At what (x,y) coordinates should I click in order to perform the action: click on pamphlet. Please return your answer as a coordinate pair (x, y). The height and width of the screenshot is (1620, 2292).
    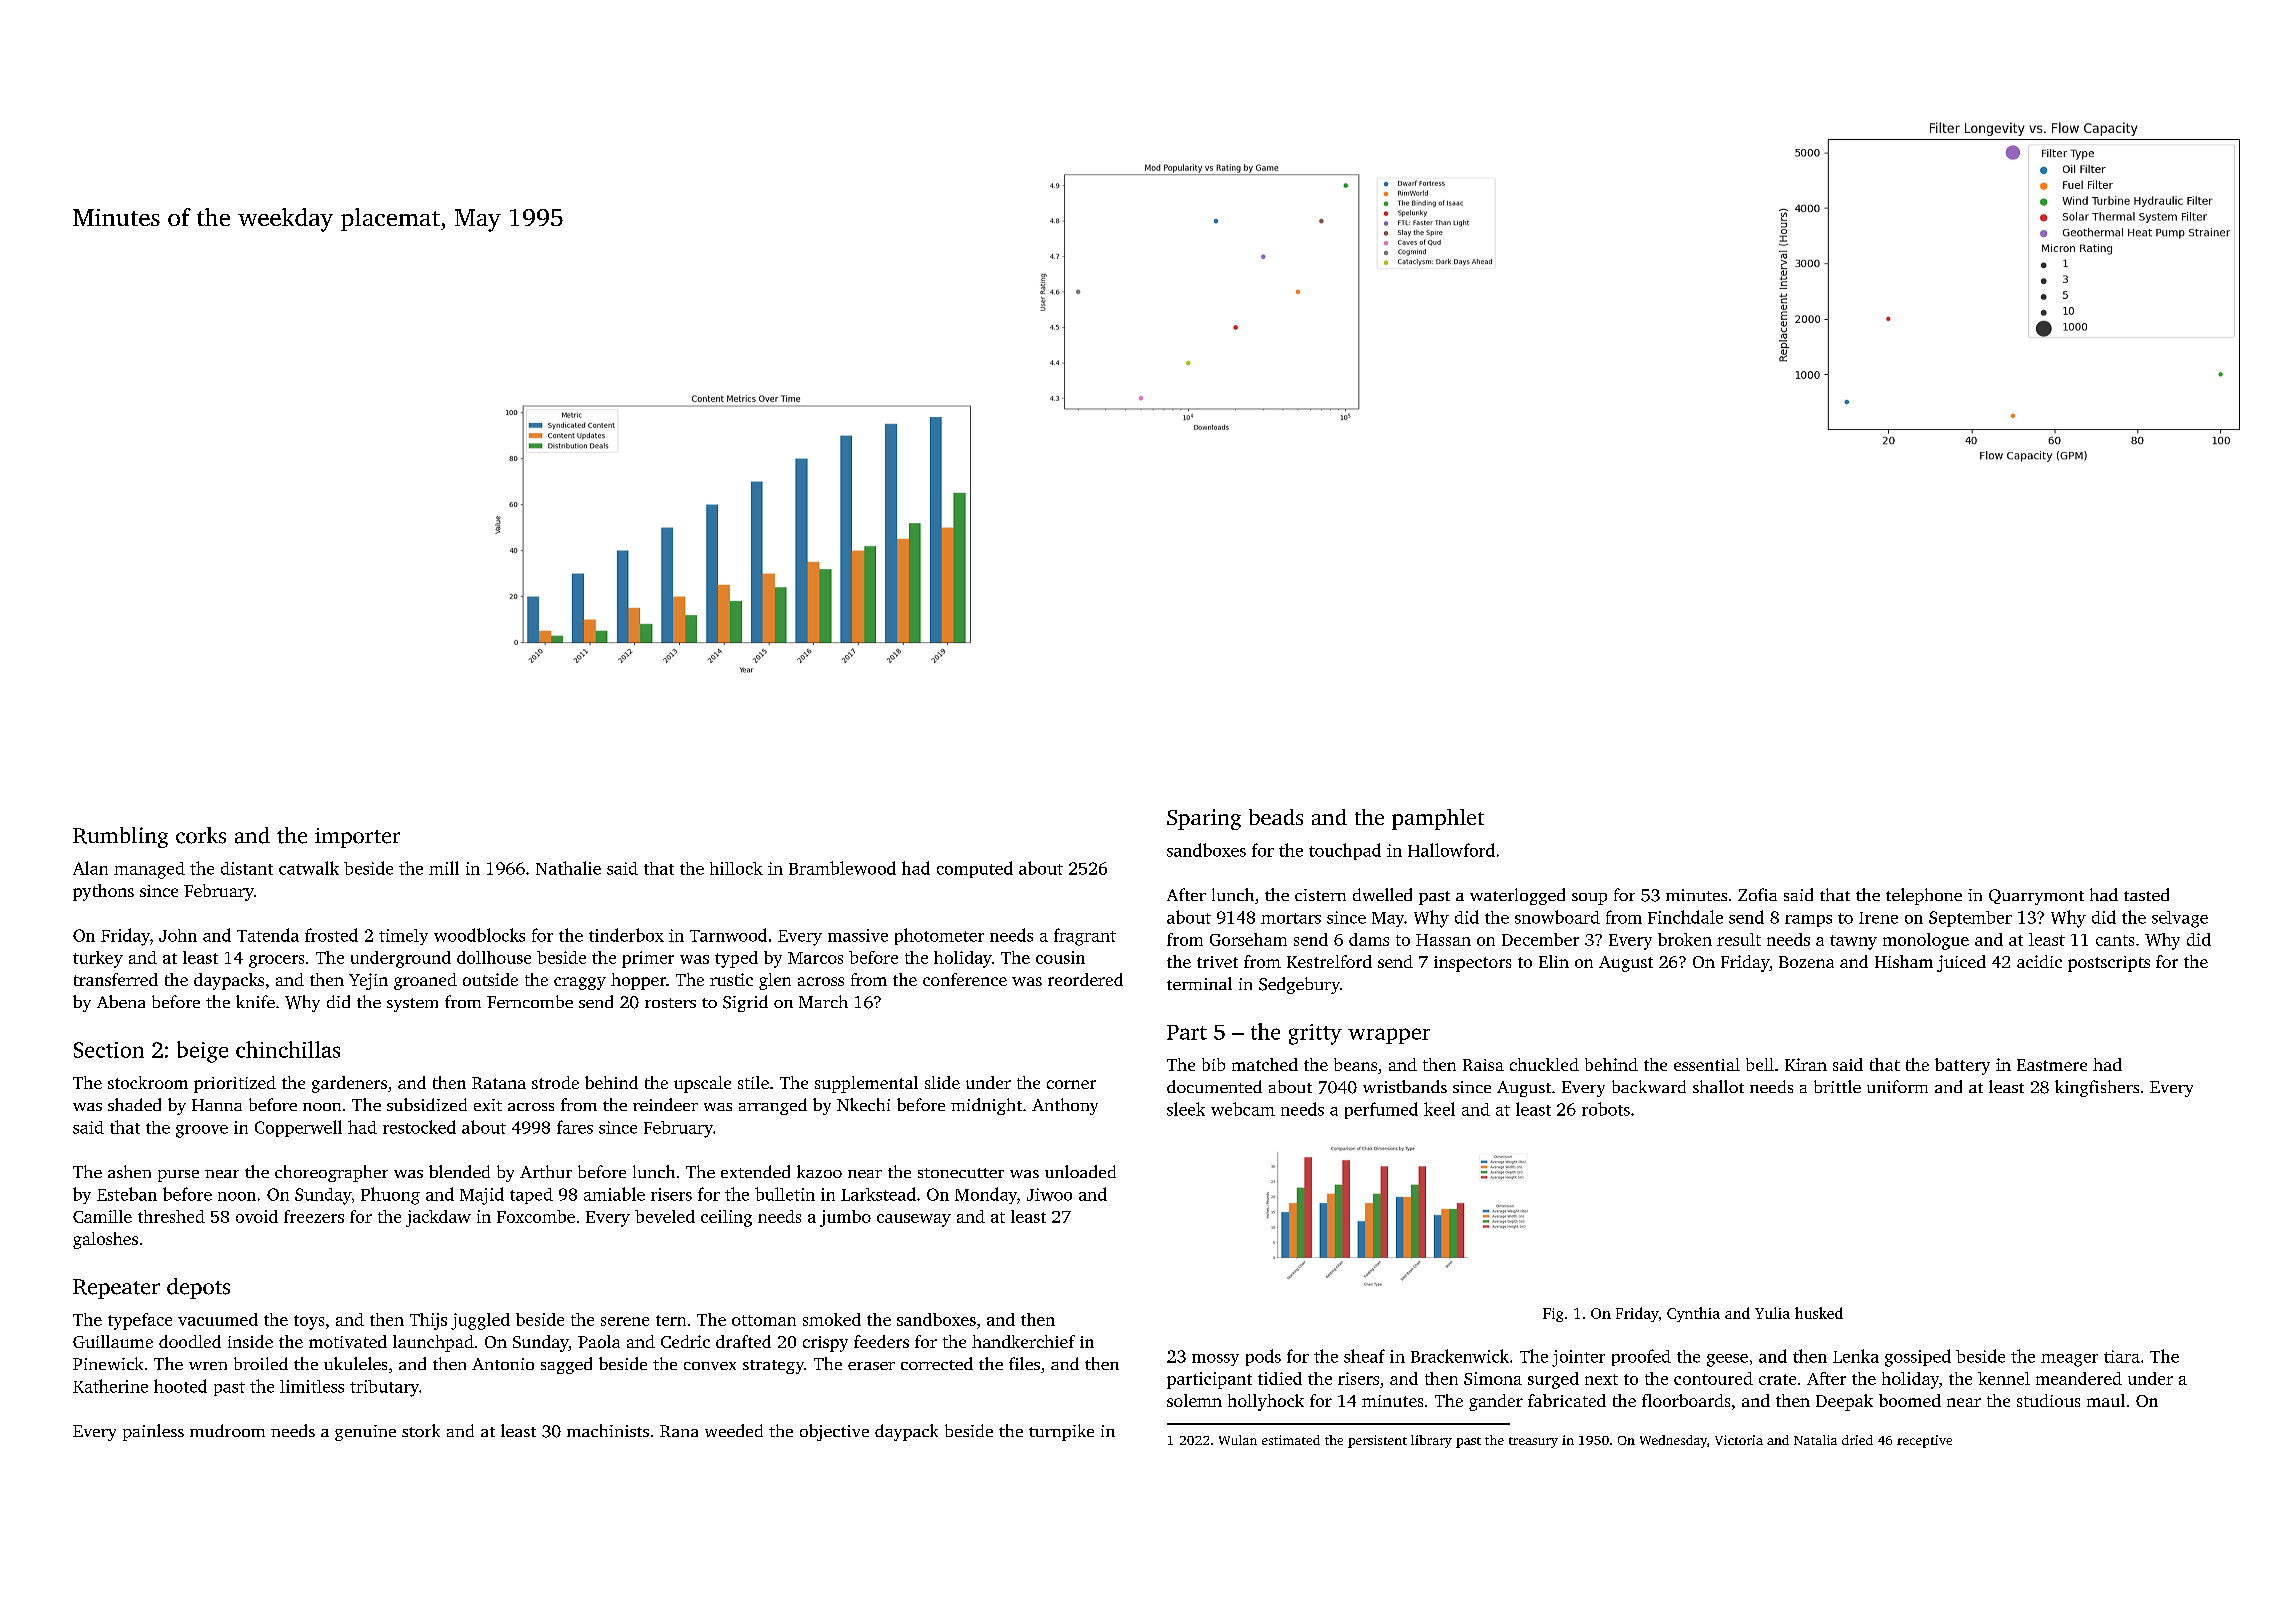
    Looking at the image, I should click on (1438, 819).
